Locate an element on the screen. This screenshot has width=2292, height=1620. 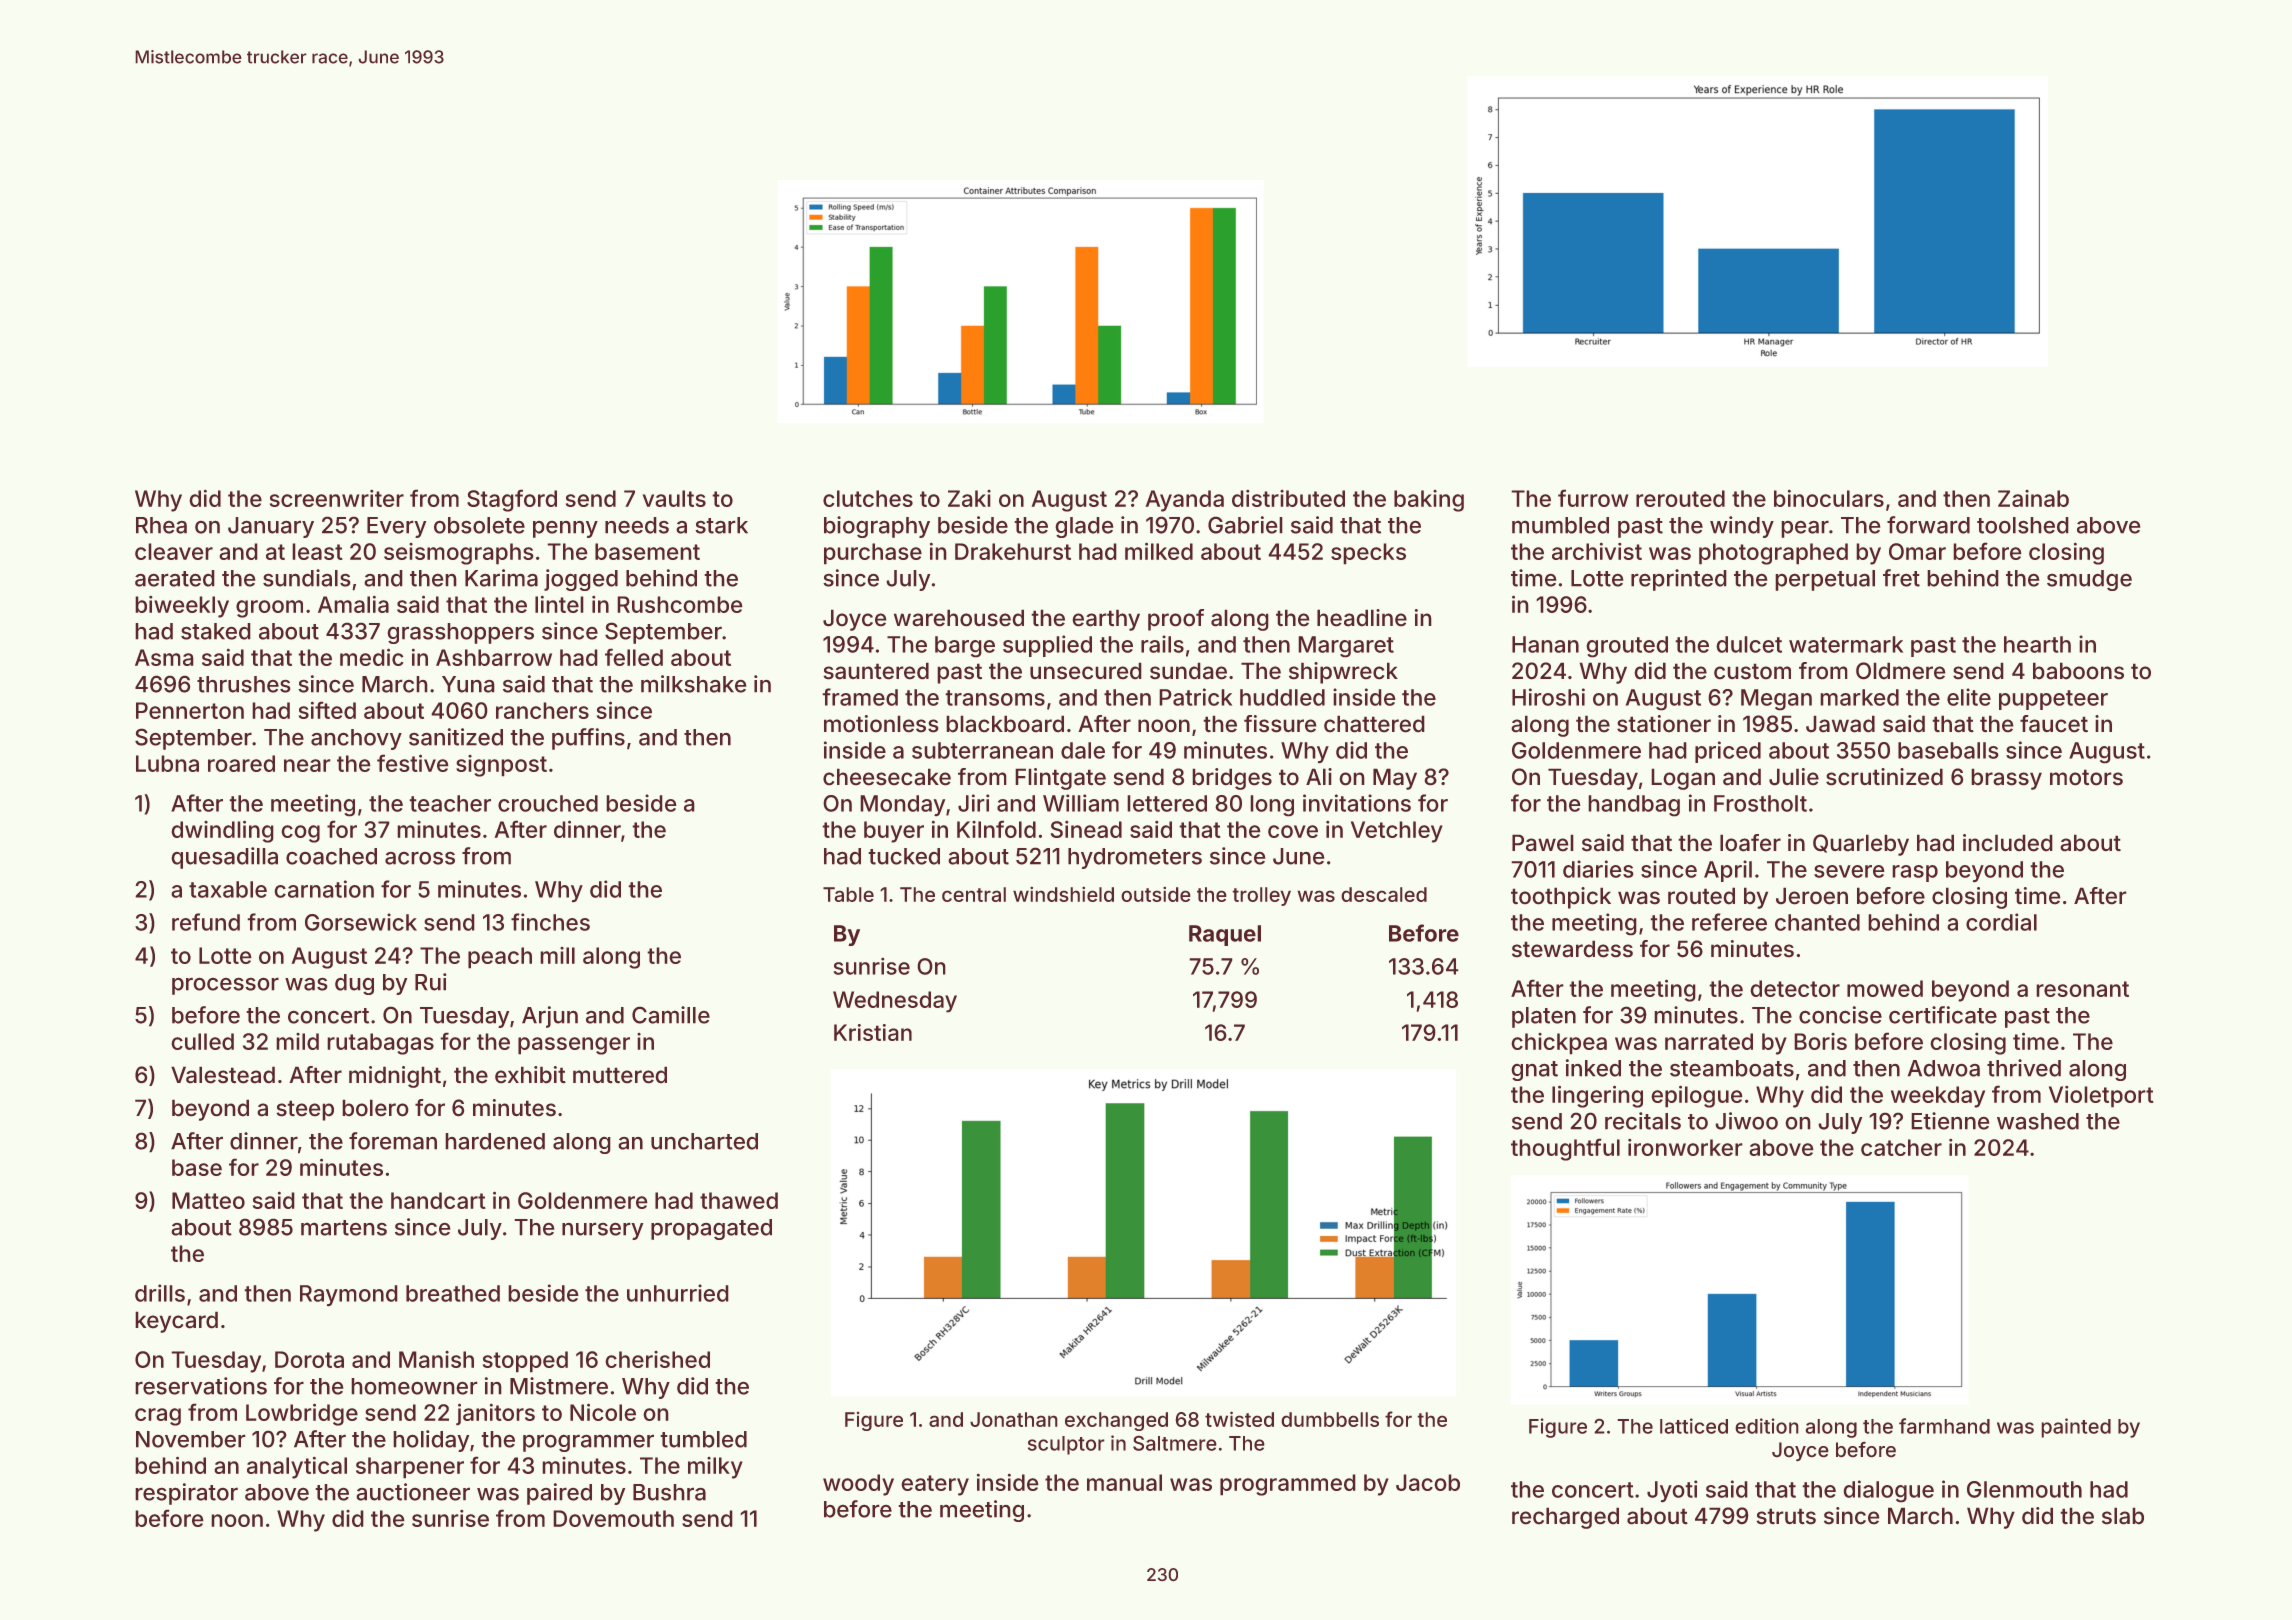
clutches is located at coordinates (868, 498).
